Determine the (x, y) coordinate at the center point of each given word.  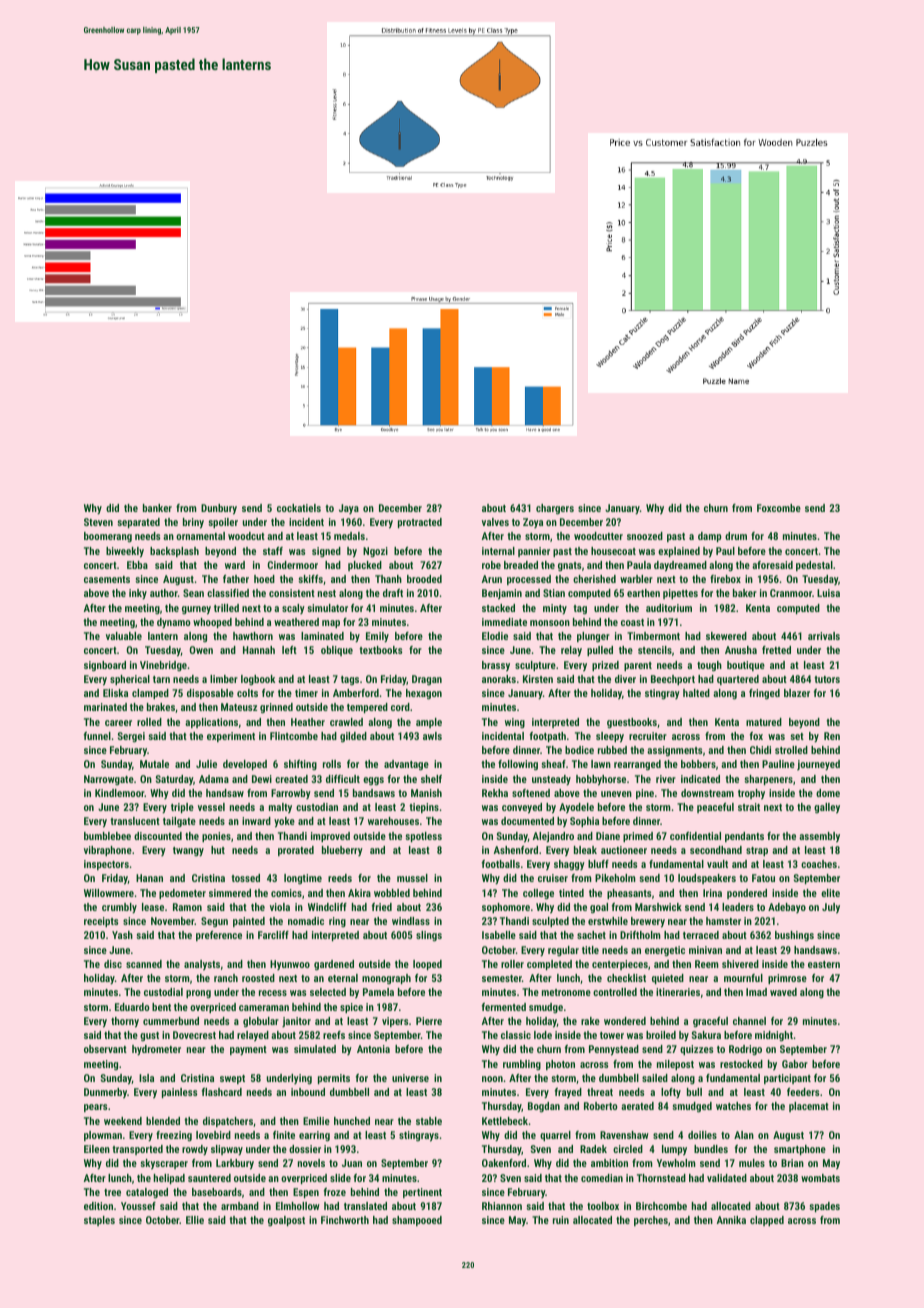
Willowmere (109, 893)
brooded (424, 579)
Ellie (195, 1220)
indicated (700, 779)
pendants (744, 837)
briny (193, 523)
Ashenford (516, 850)
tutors (827, 679)
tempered (367, 708)
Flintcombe (294, 736)
